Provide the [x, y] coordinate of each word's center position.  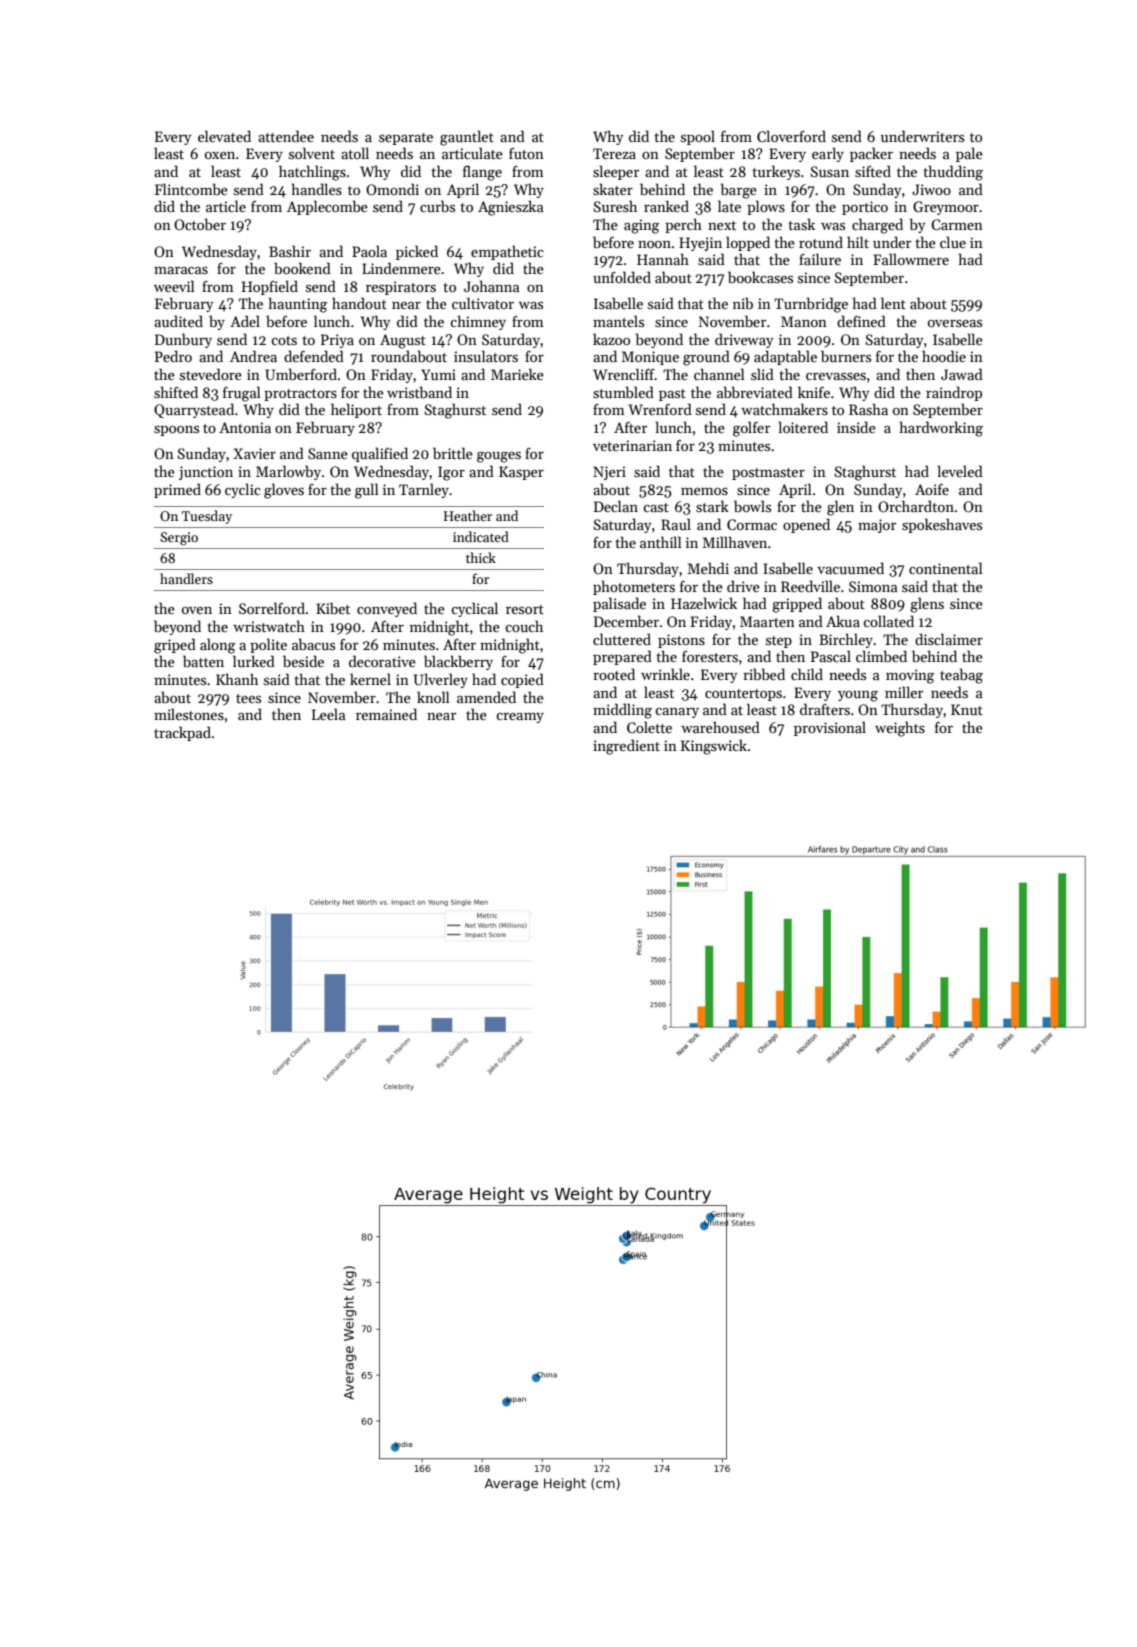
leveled [960, 471]
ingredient [626, 747]
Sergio [179, 538]
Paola [369, 251]
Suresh [615, 206]
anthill [661, 542]
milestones [189, 714]
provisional [830, 728]
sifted [873, 171]
